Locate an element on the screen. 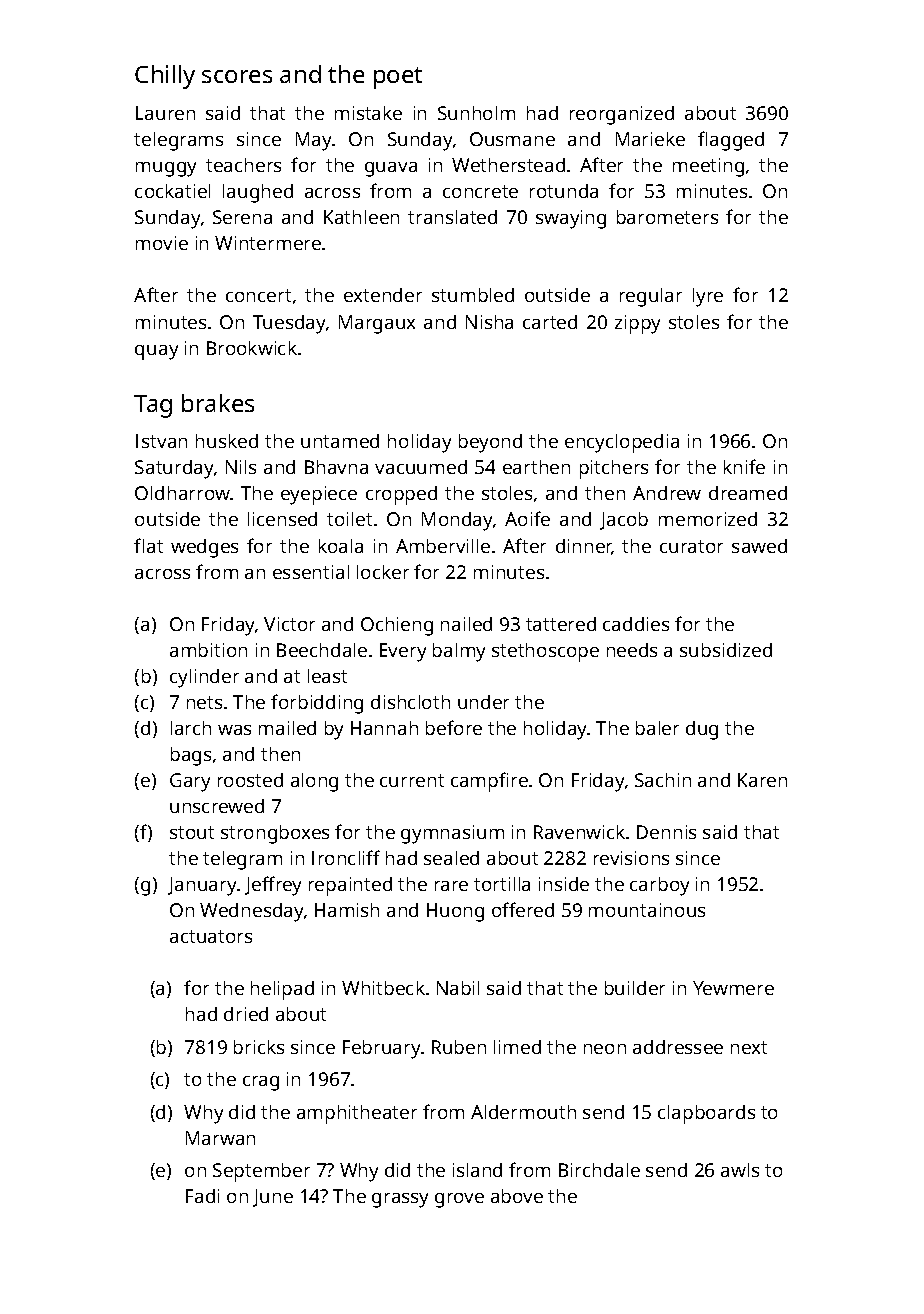 This screenshot has width=924, height=1314. Fadi is located at coordinates (202, 1196).
